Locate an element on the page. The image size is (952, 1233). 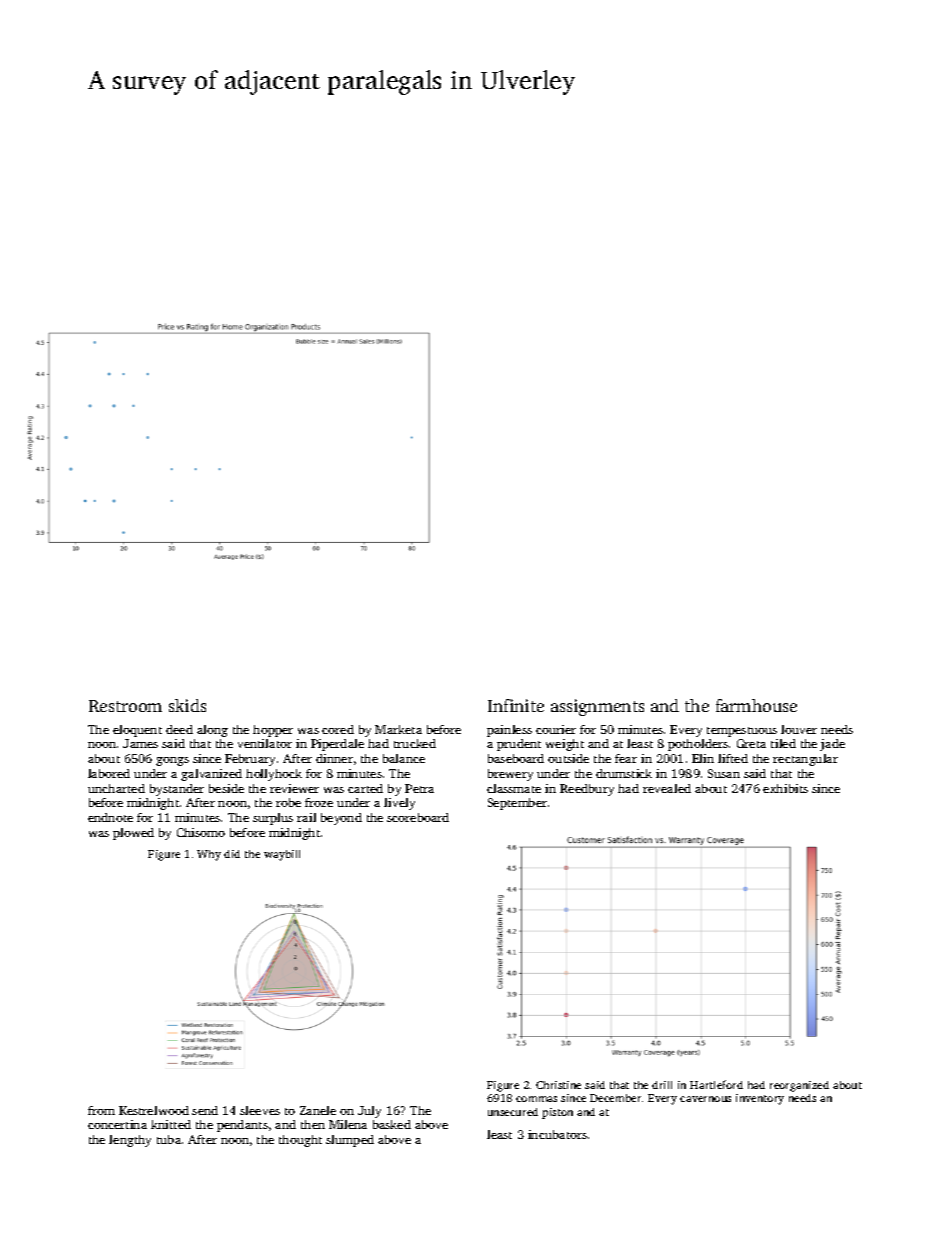
farmhouse is located at coordinates (756, 705).
